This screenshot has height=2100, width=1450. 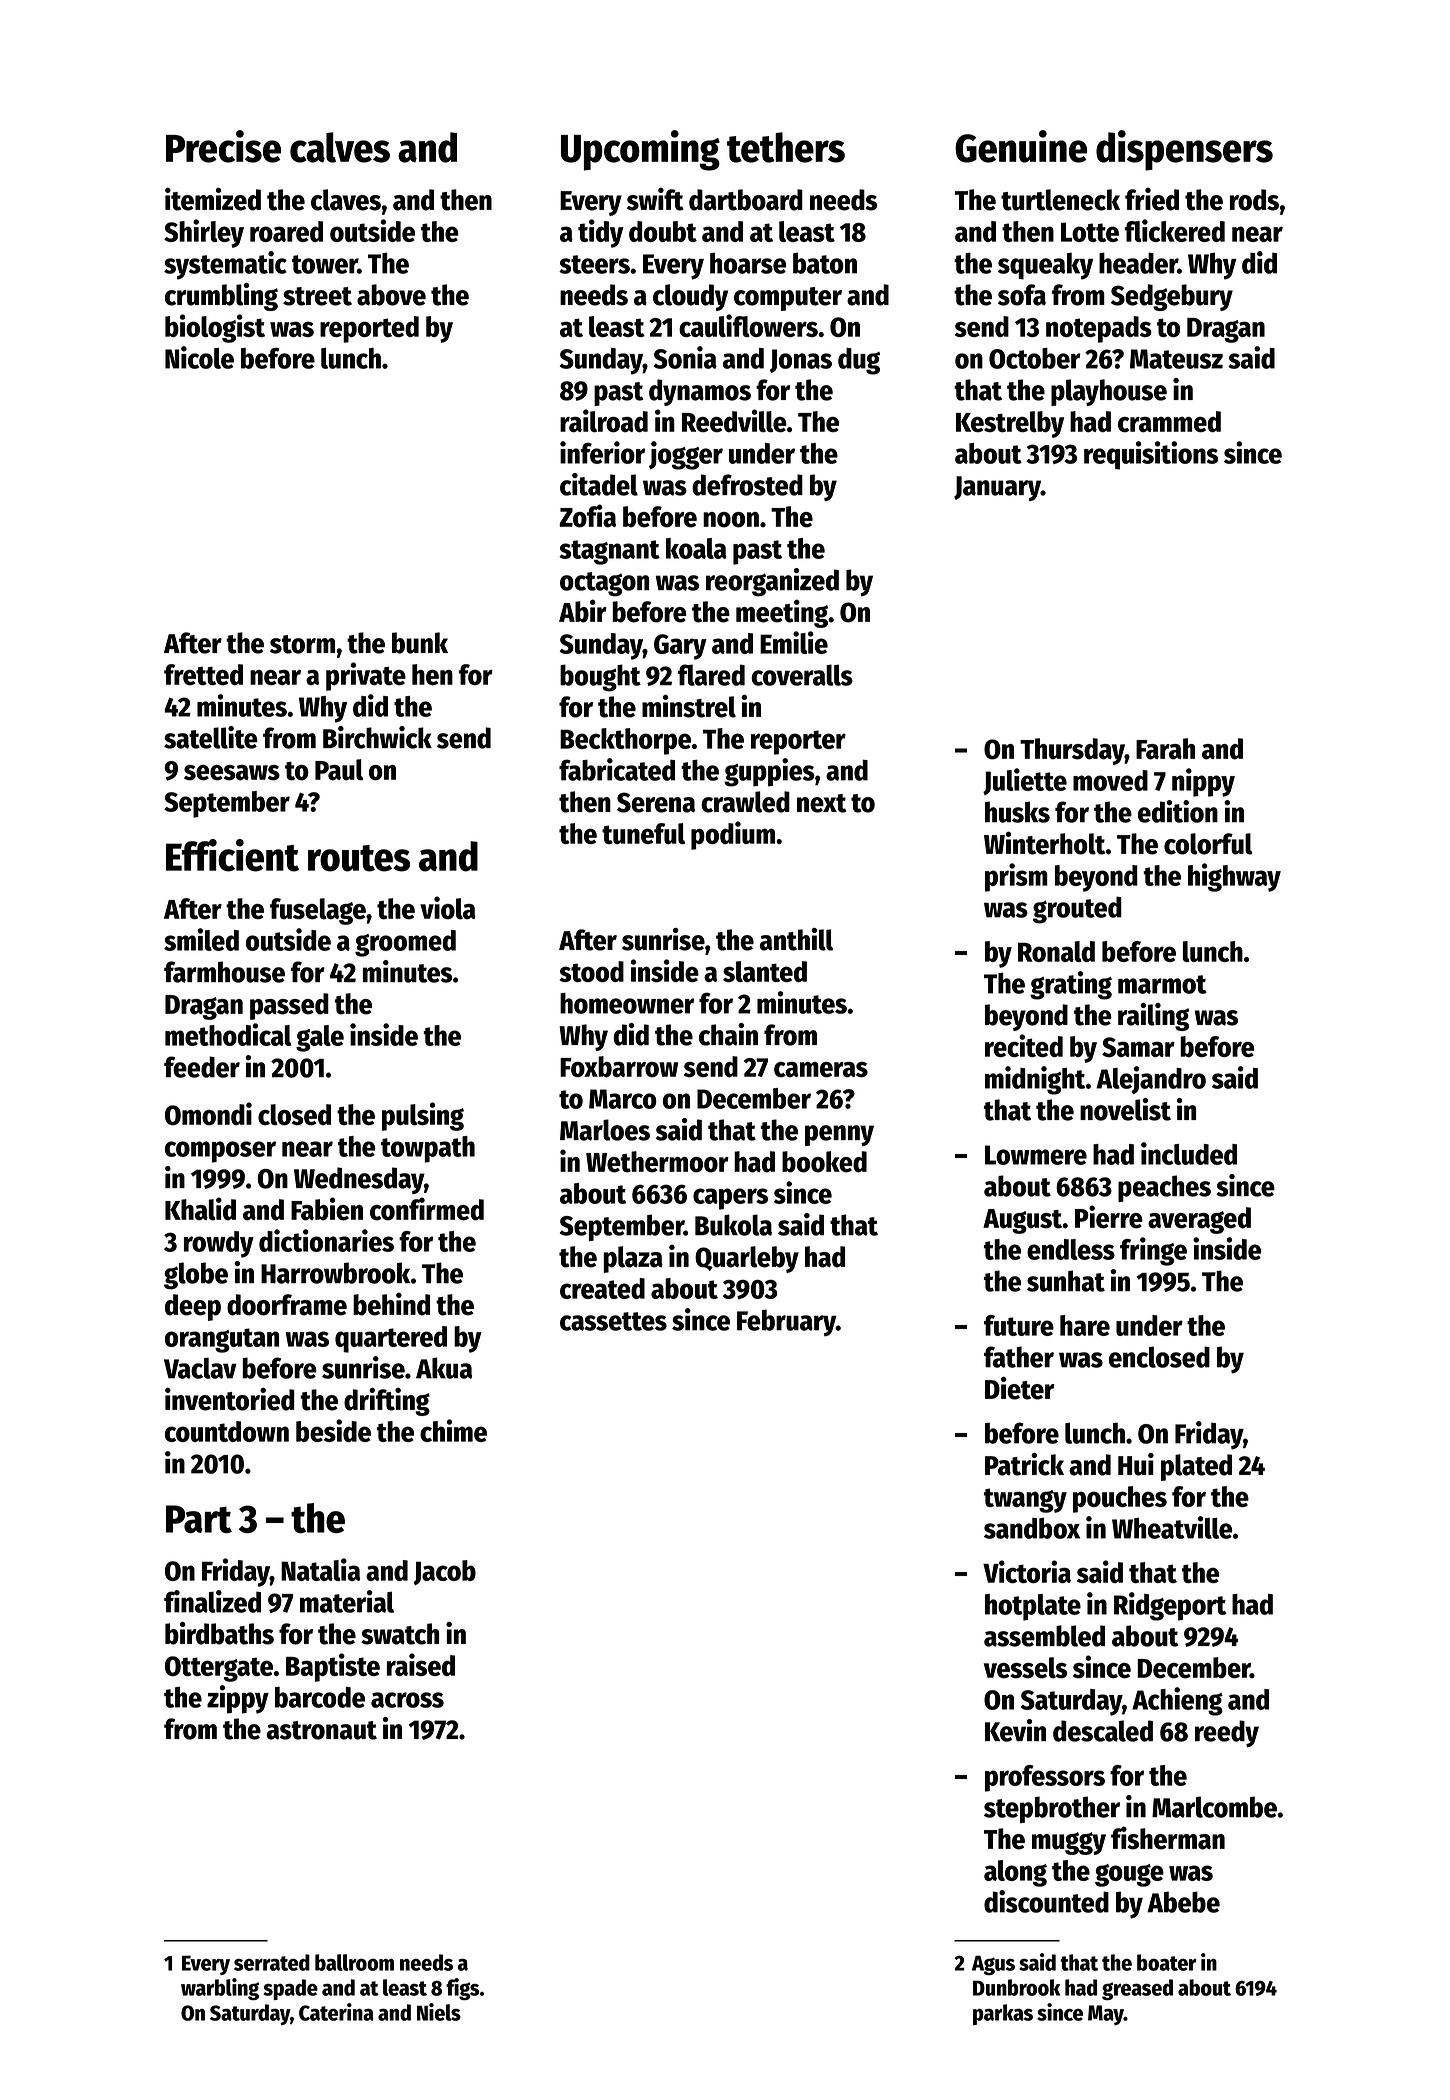 I want to click on defrosted, so click(x=747, y=485).
